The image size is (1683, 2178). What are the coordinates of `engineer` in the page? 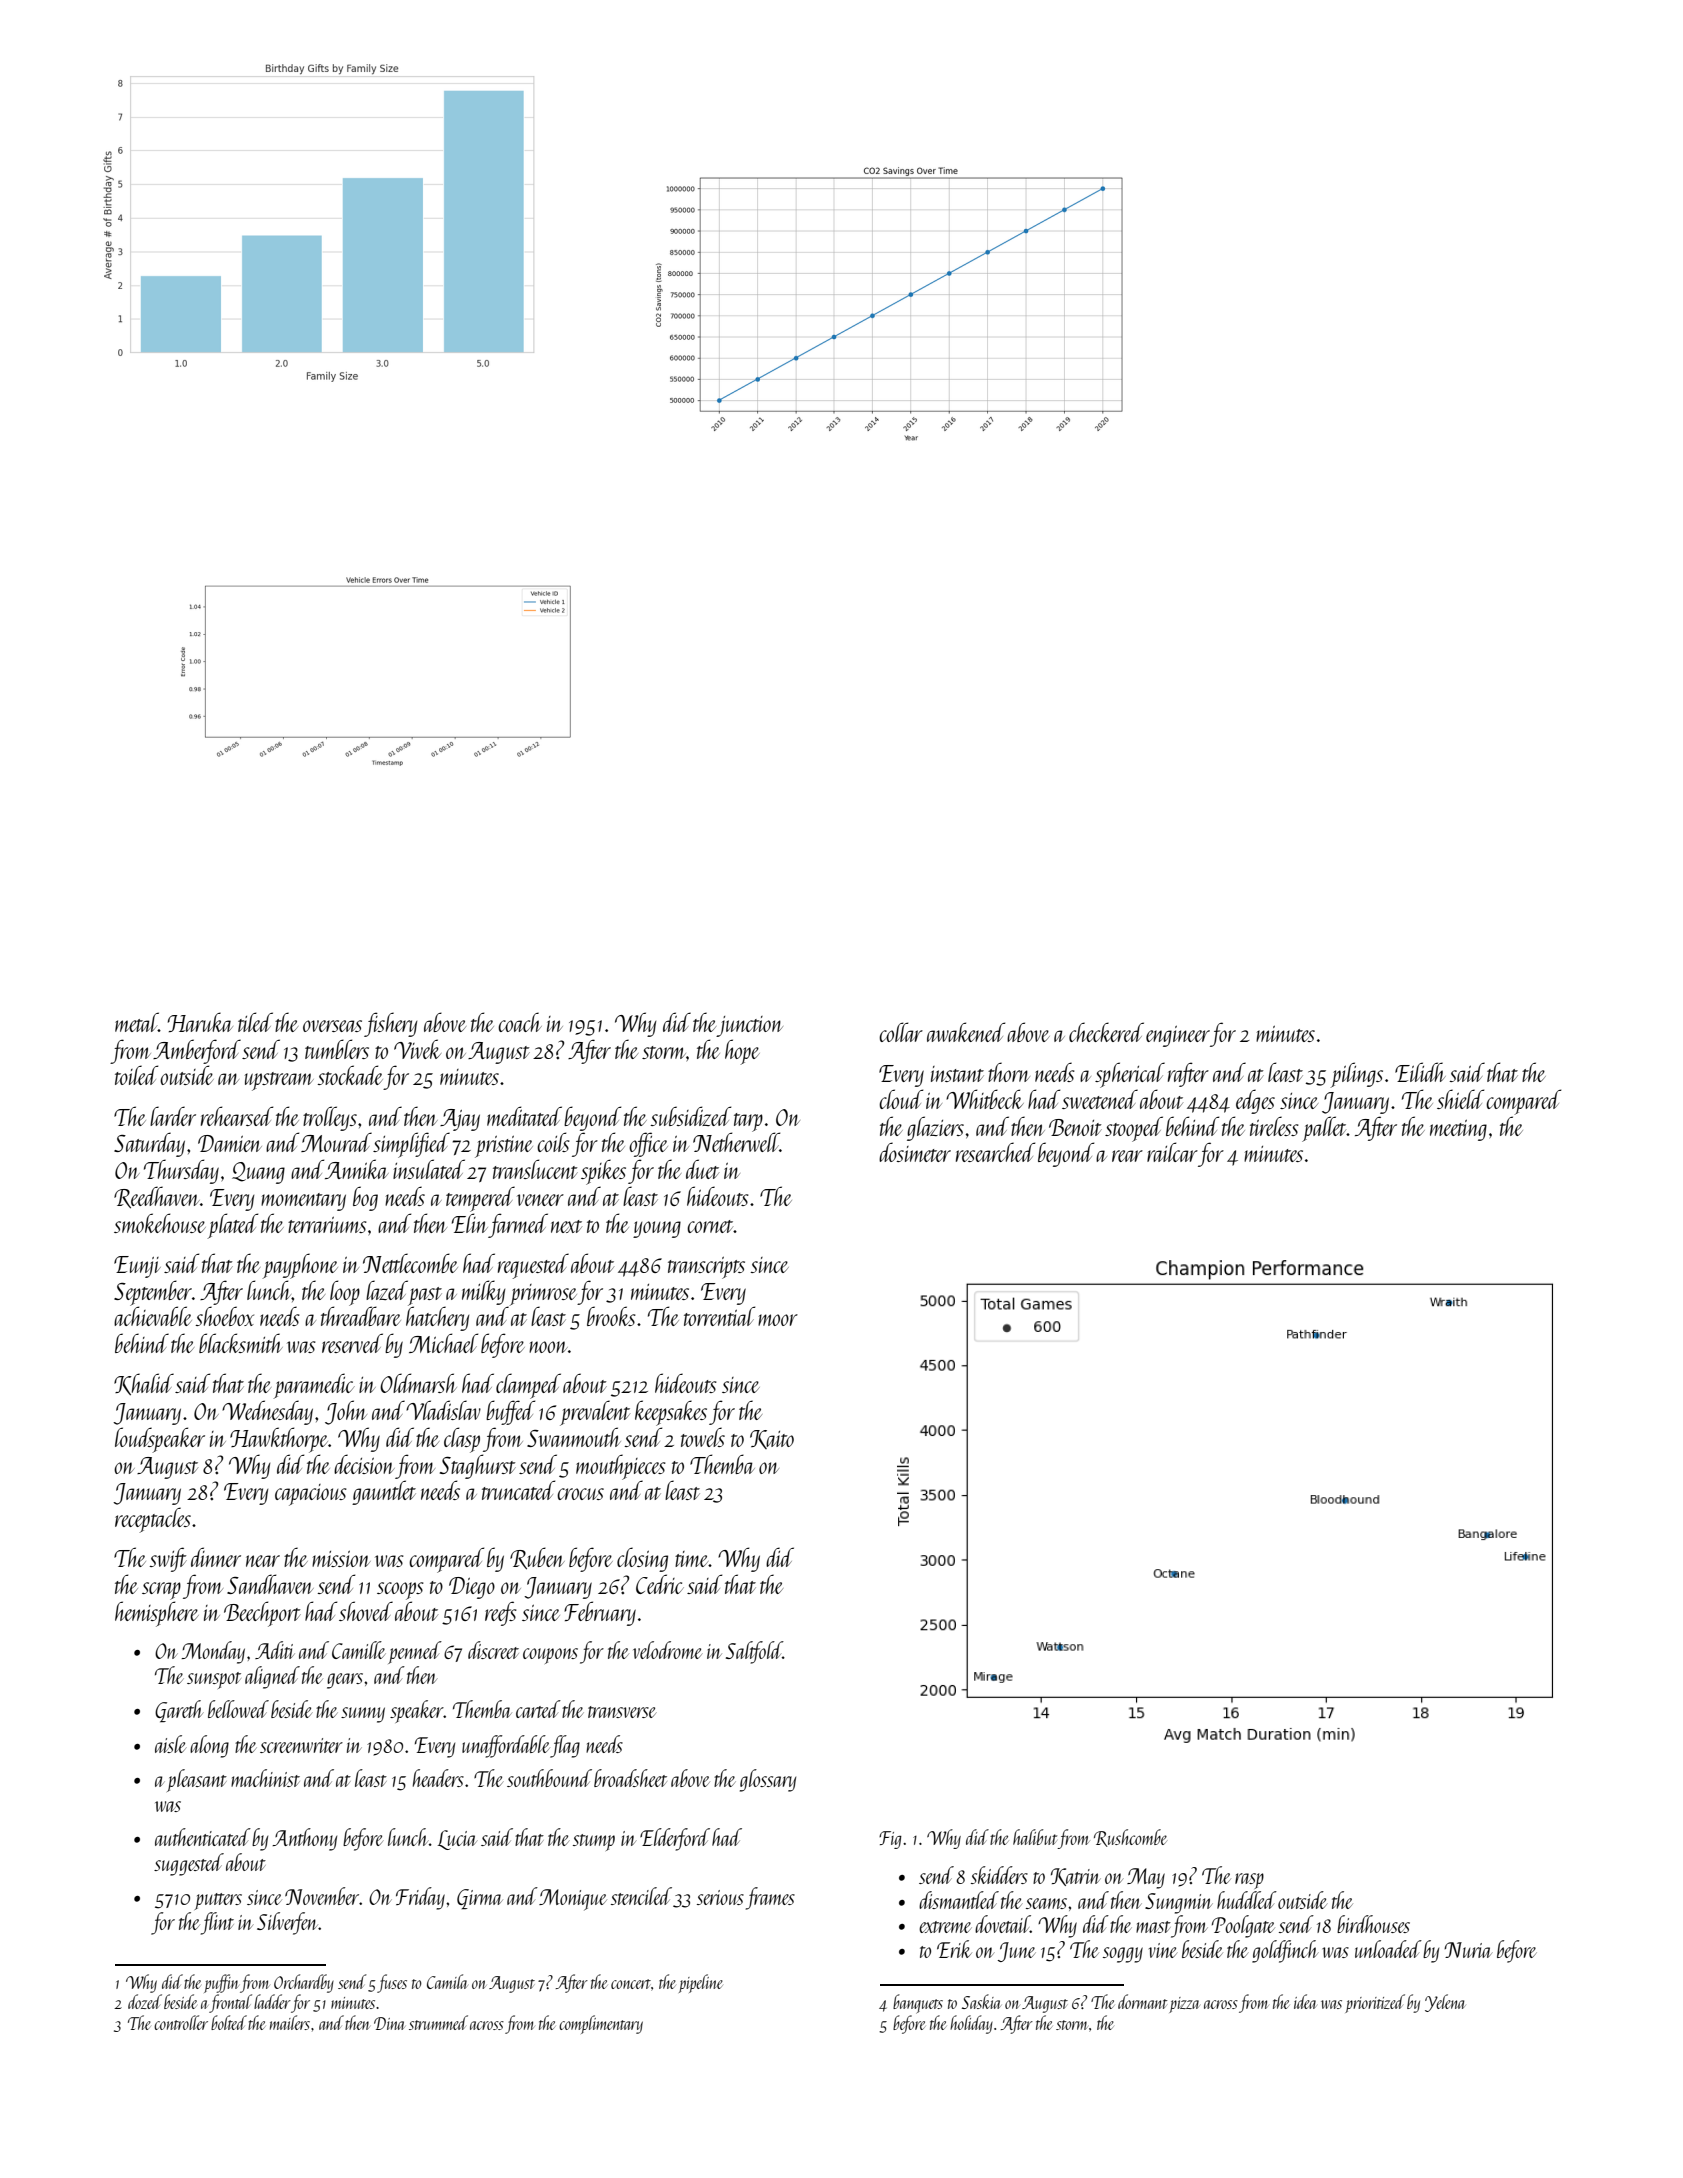 It's located at (1178, 1036).
